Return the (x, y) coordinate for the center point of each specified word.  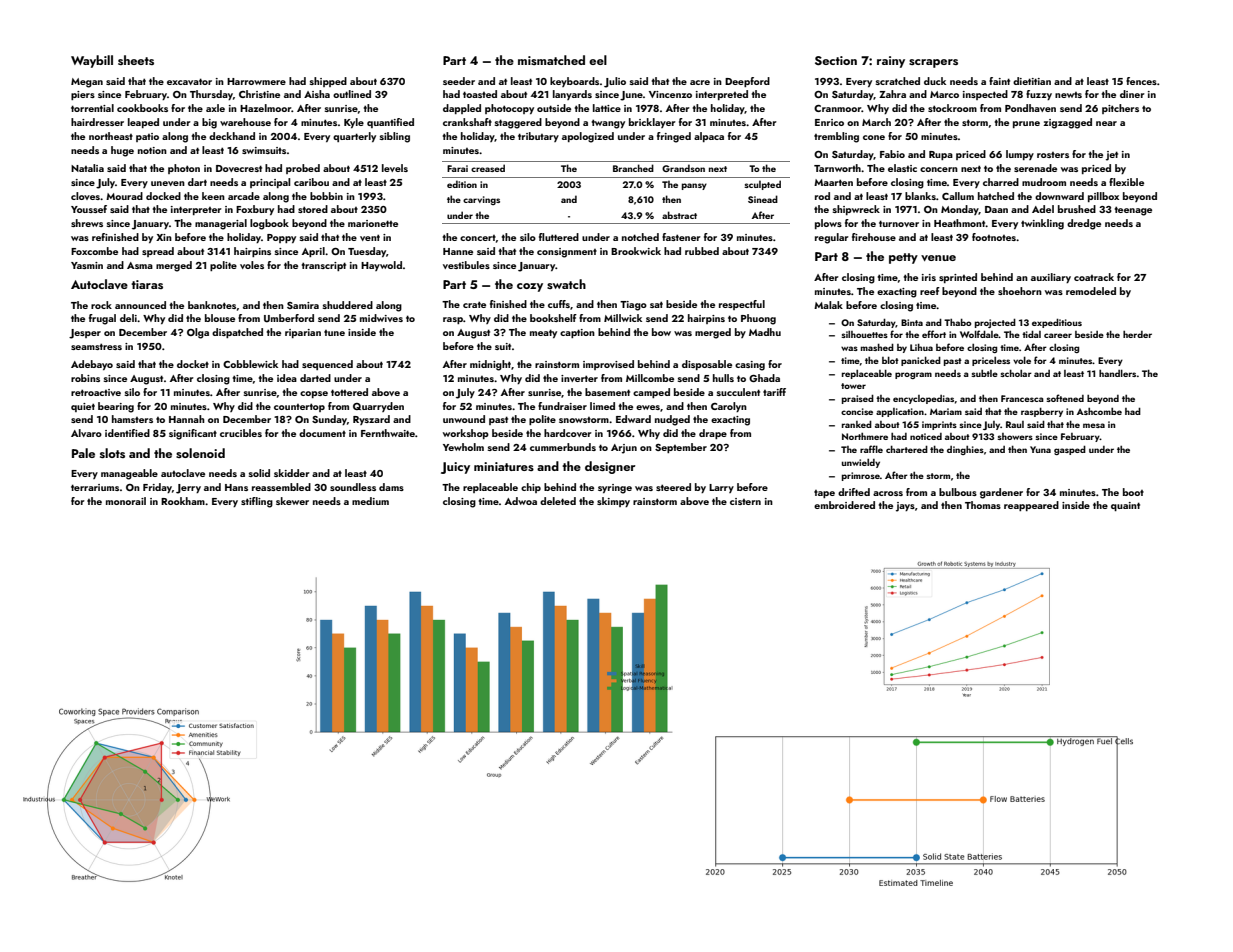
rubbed (702, 251)
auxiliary (1051, 278)
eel (598, 60)
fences (1141, 81)
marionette (373, 223)
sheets (136, 60)
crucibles (241, 433)
